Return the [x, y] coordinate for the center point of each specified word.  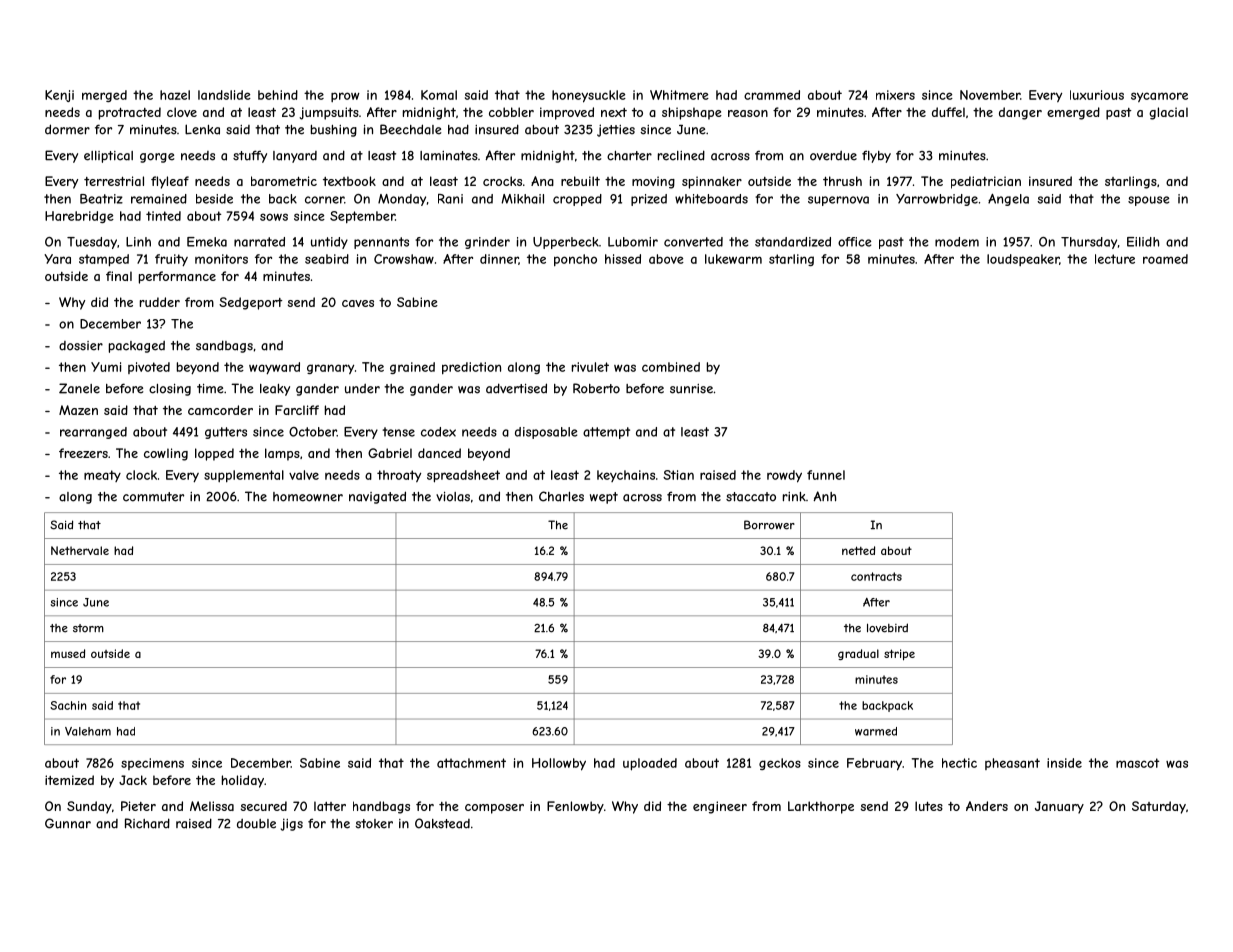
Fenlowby [575, 807]
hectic [959, 763]
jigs [292, 824]
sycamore [1159, 97]
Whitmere [679, 95]
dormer [67, 129]
